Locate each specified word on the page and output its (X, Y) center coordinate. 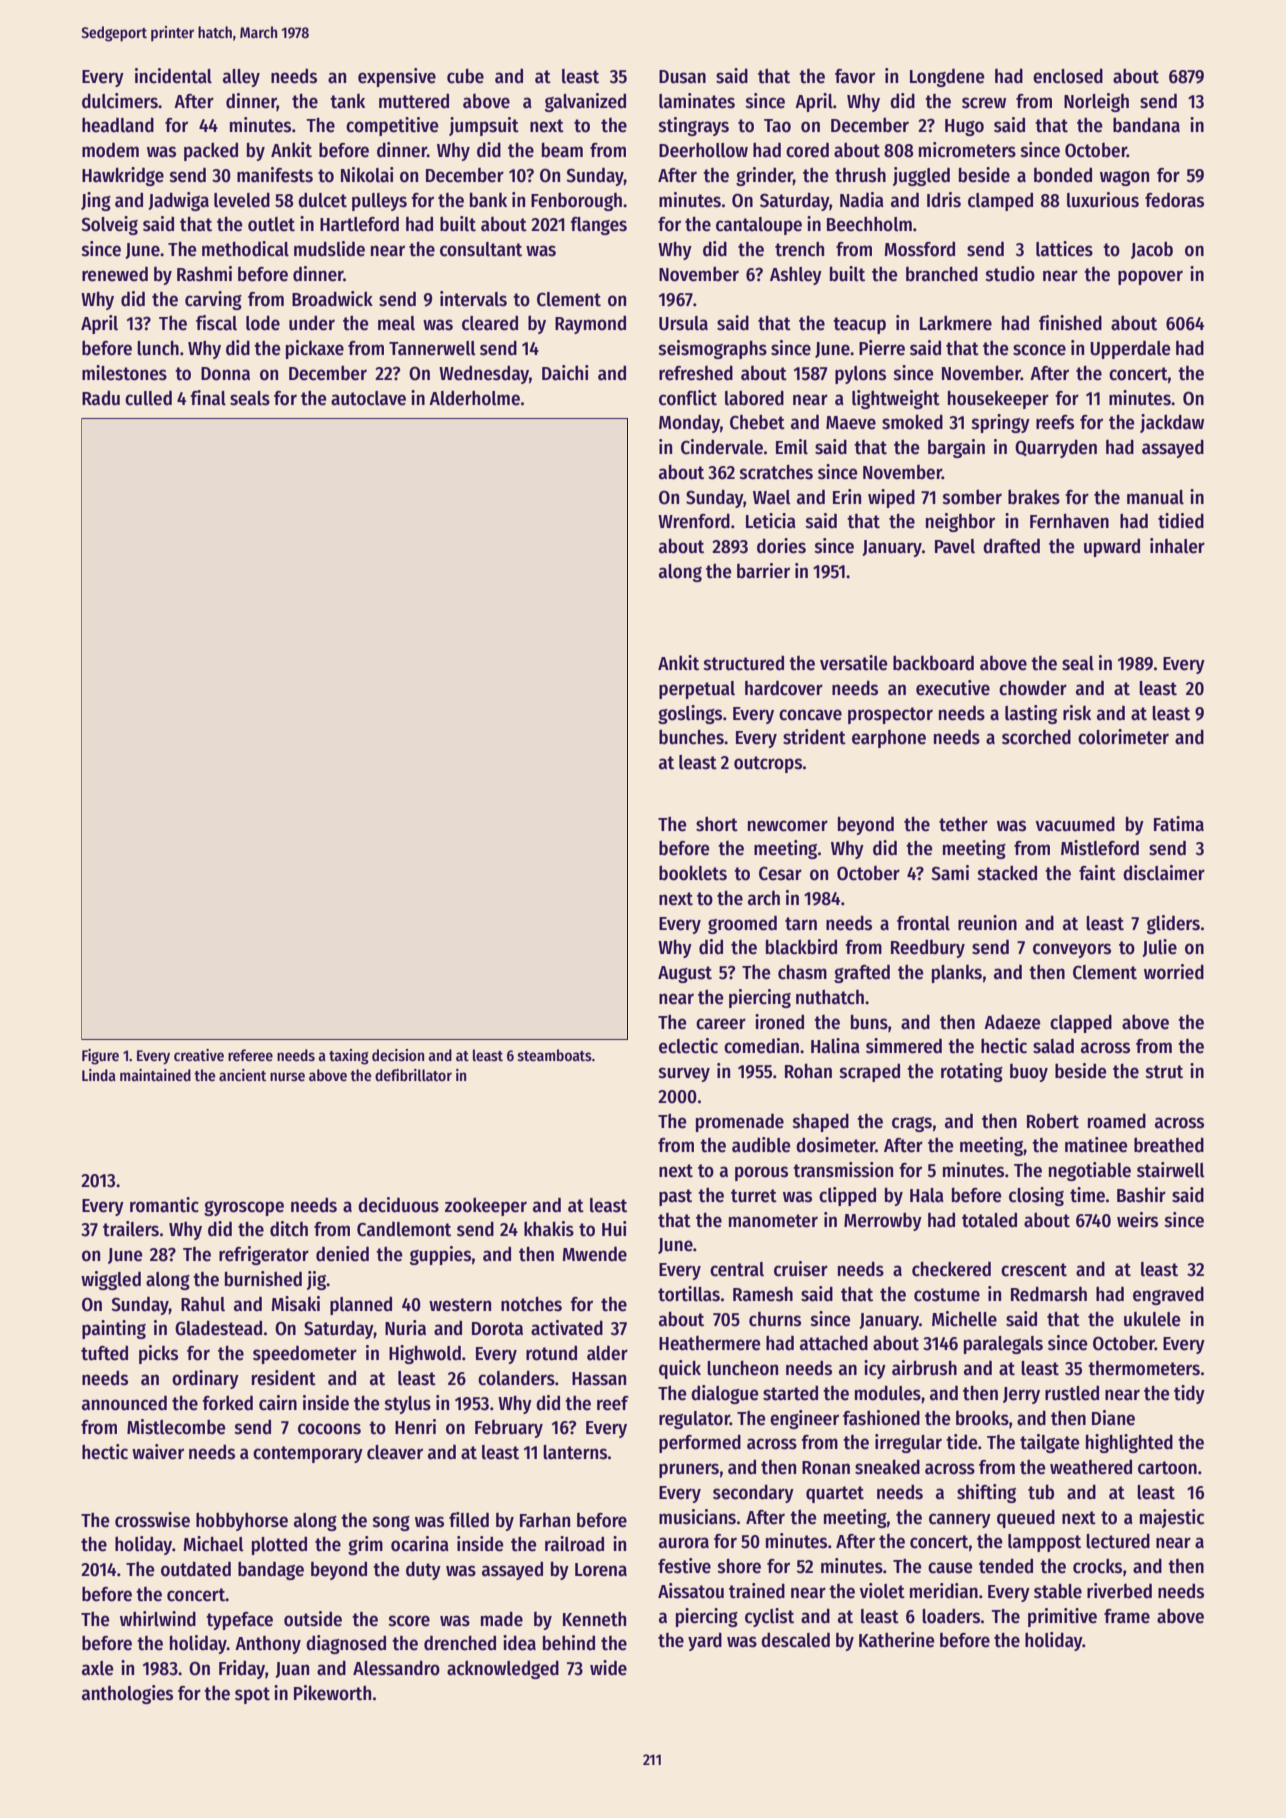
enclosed (1068, 76)
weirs (1137, 1220)
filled (469, 1520)
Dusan (682, 77)
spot (252, 1695)
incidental (173, 76)
